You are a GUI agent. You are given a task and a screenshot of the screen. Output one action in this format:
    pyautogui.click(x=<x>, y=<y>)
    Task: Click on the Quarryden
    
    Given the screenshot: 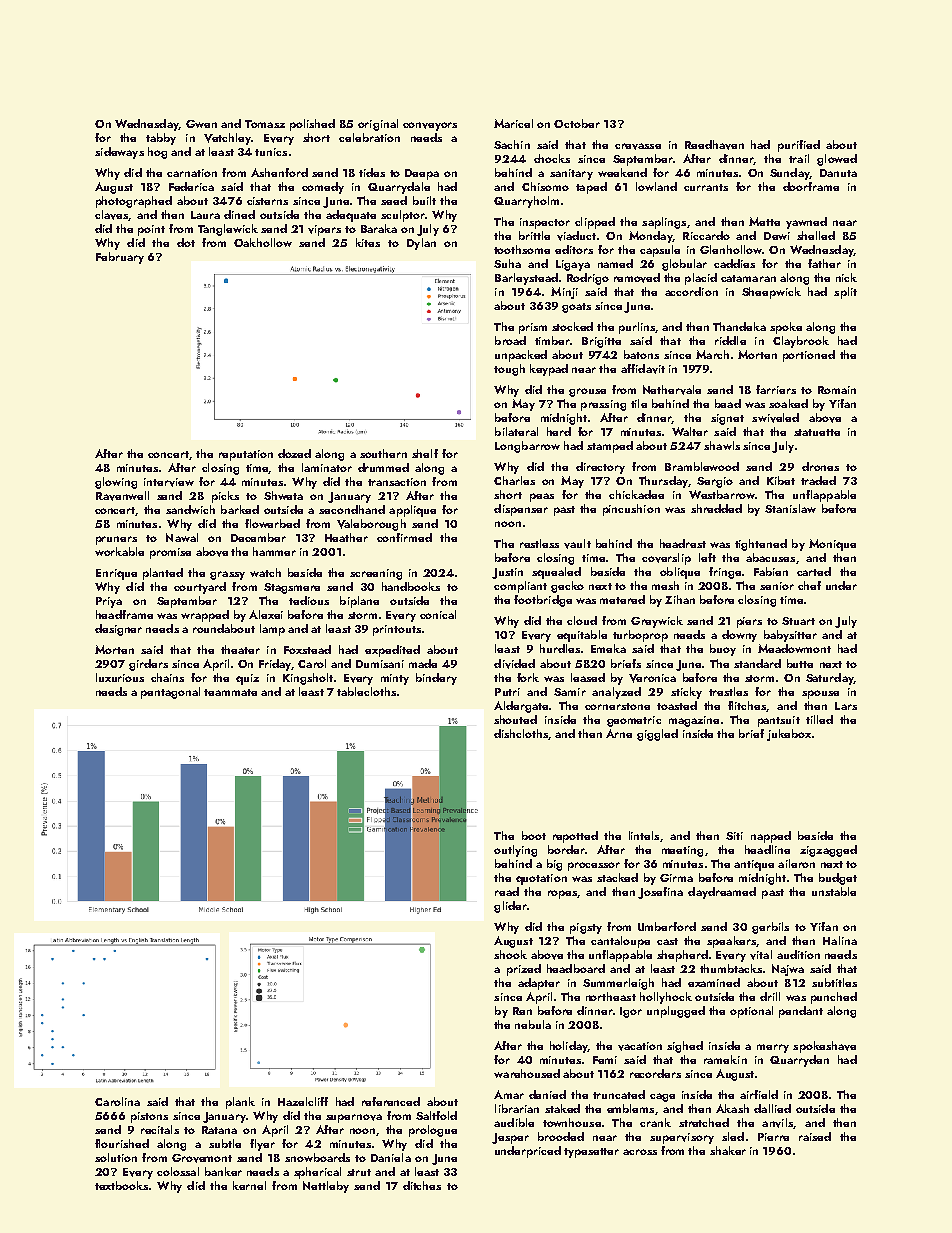 What is the action you would take?
    pyautogui.click(x=799, y=1061)
